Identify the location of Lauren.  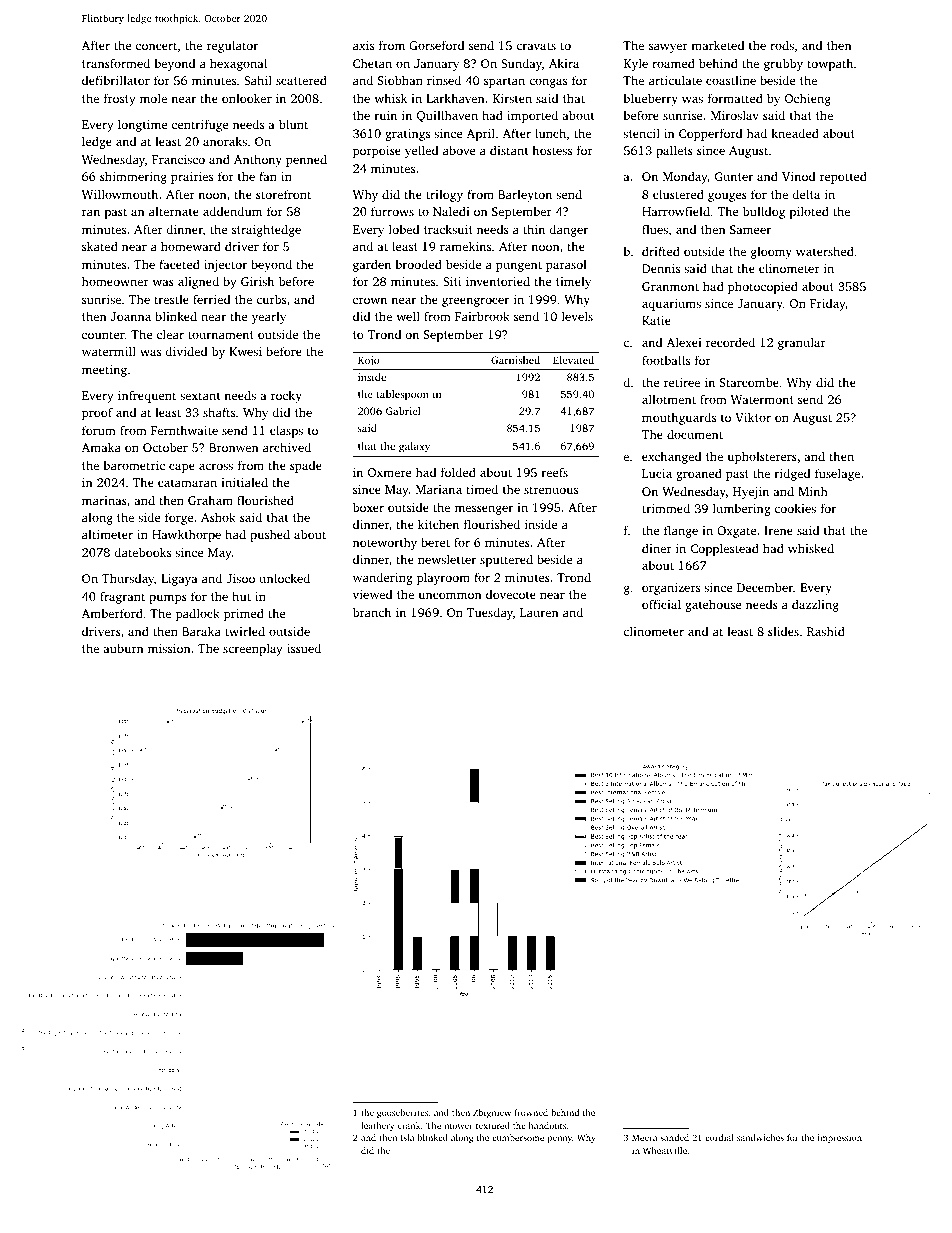
(539, 612).
